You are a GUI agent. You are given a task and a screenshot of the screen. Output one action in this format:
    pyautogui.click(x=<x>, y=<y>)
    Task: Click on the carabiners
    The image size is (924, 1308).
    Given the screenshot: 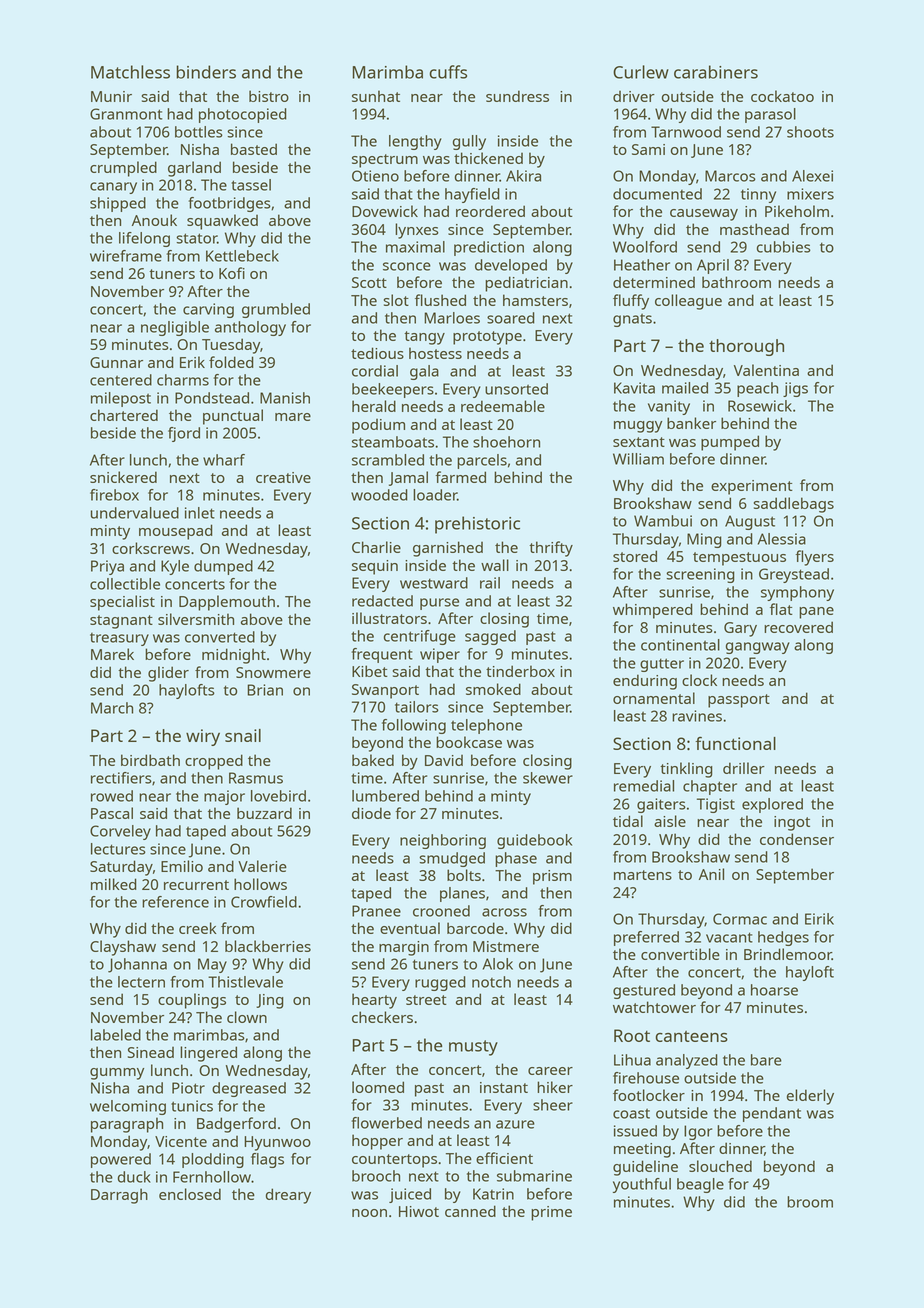 What is the action you would take?
    pyautogui.click(x=716, y=72)
